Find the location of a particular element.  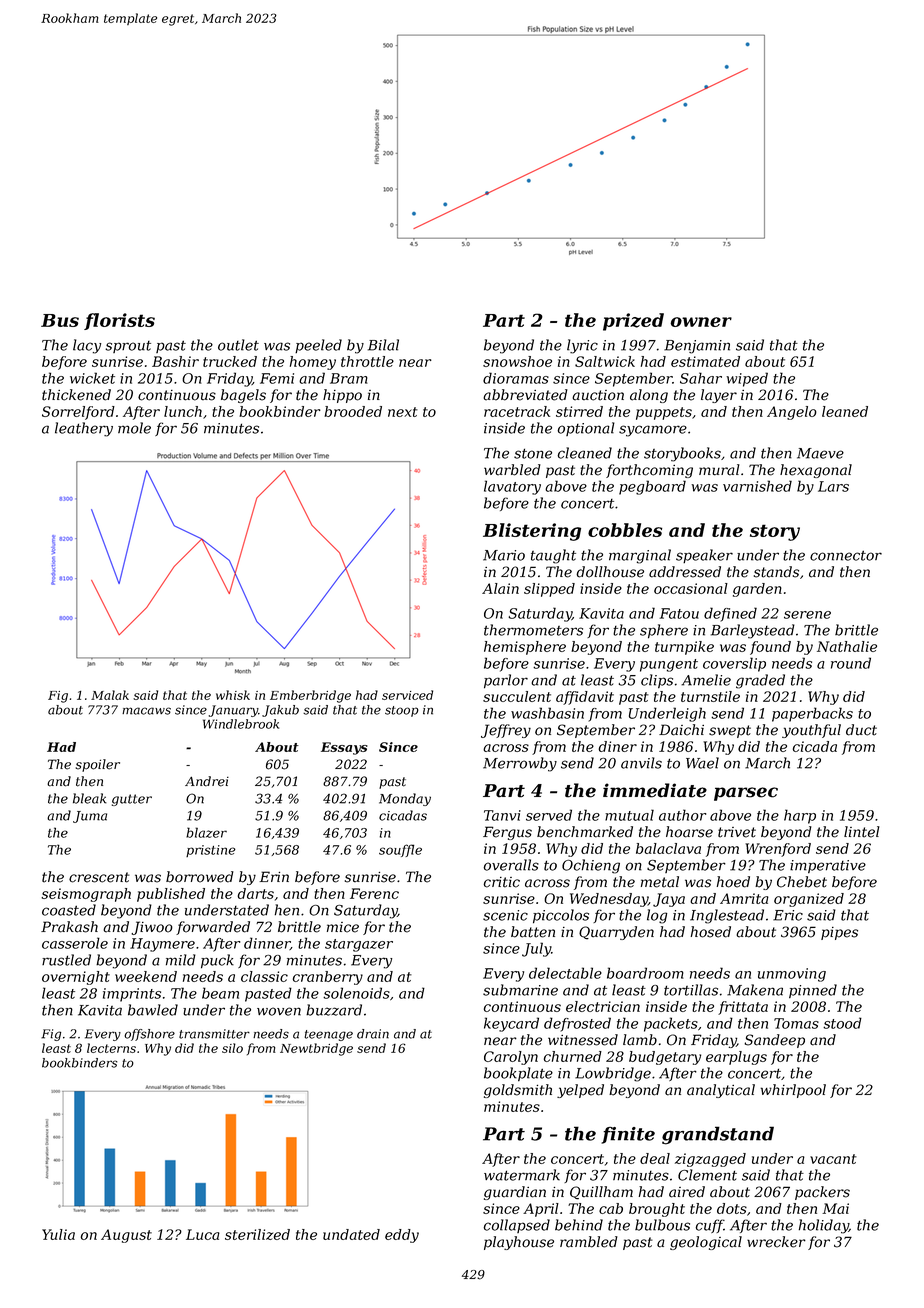

drain is located at coordinates (373, 1034).
